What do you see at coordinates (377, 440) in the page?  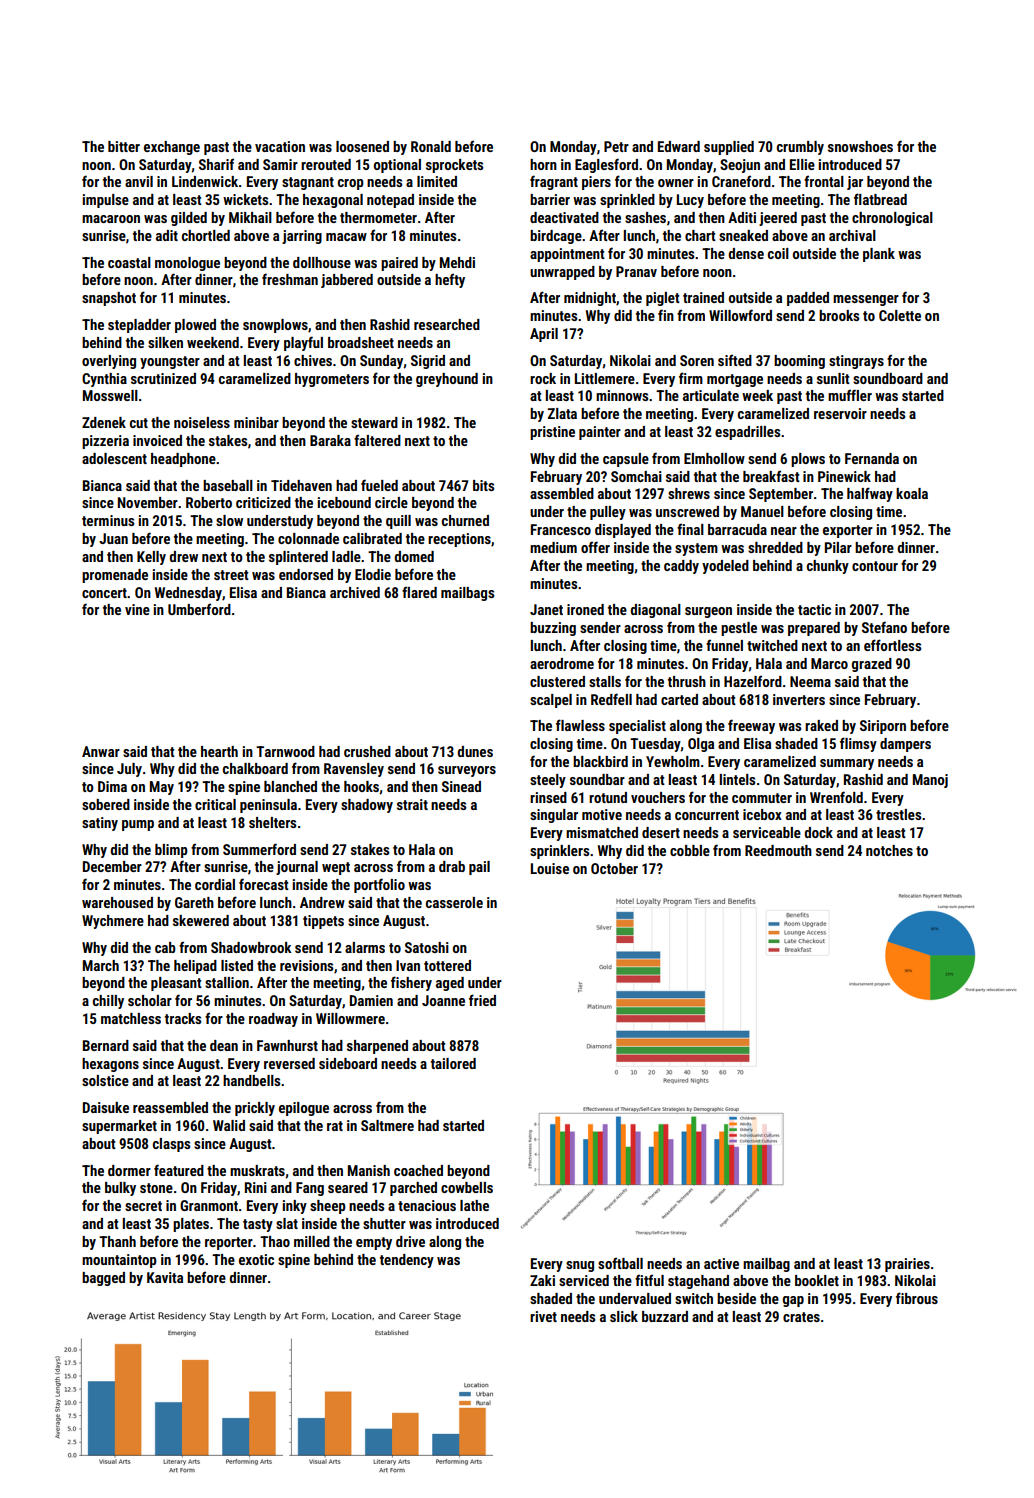 I see `faltered` at bounding box center [377, 440].
